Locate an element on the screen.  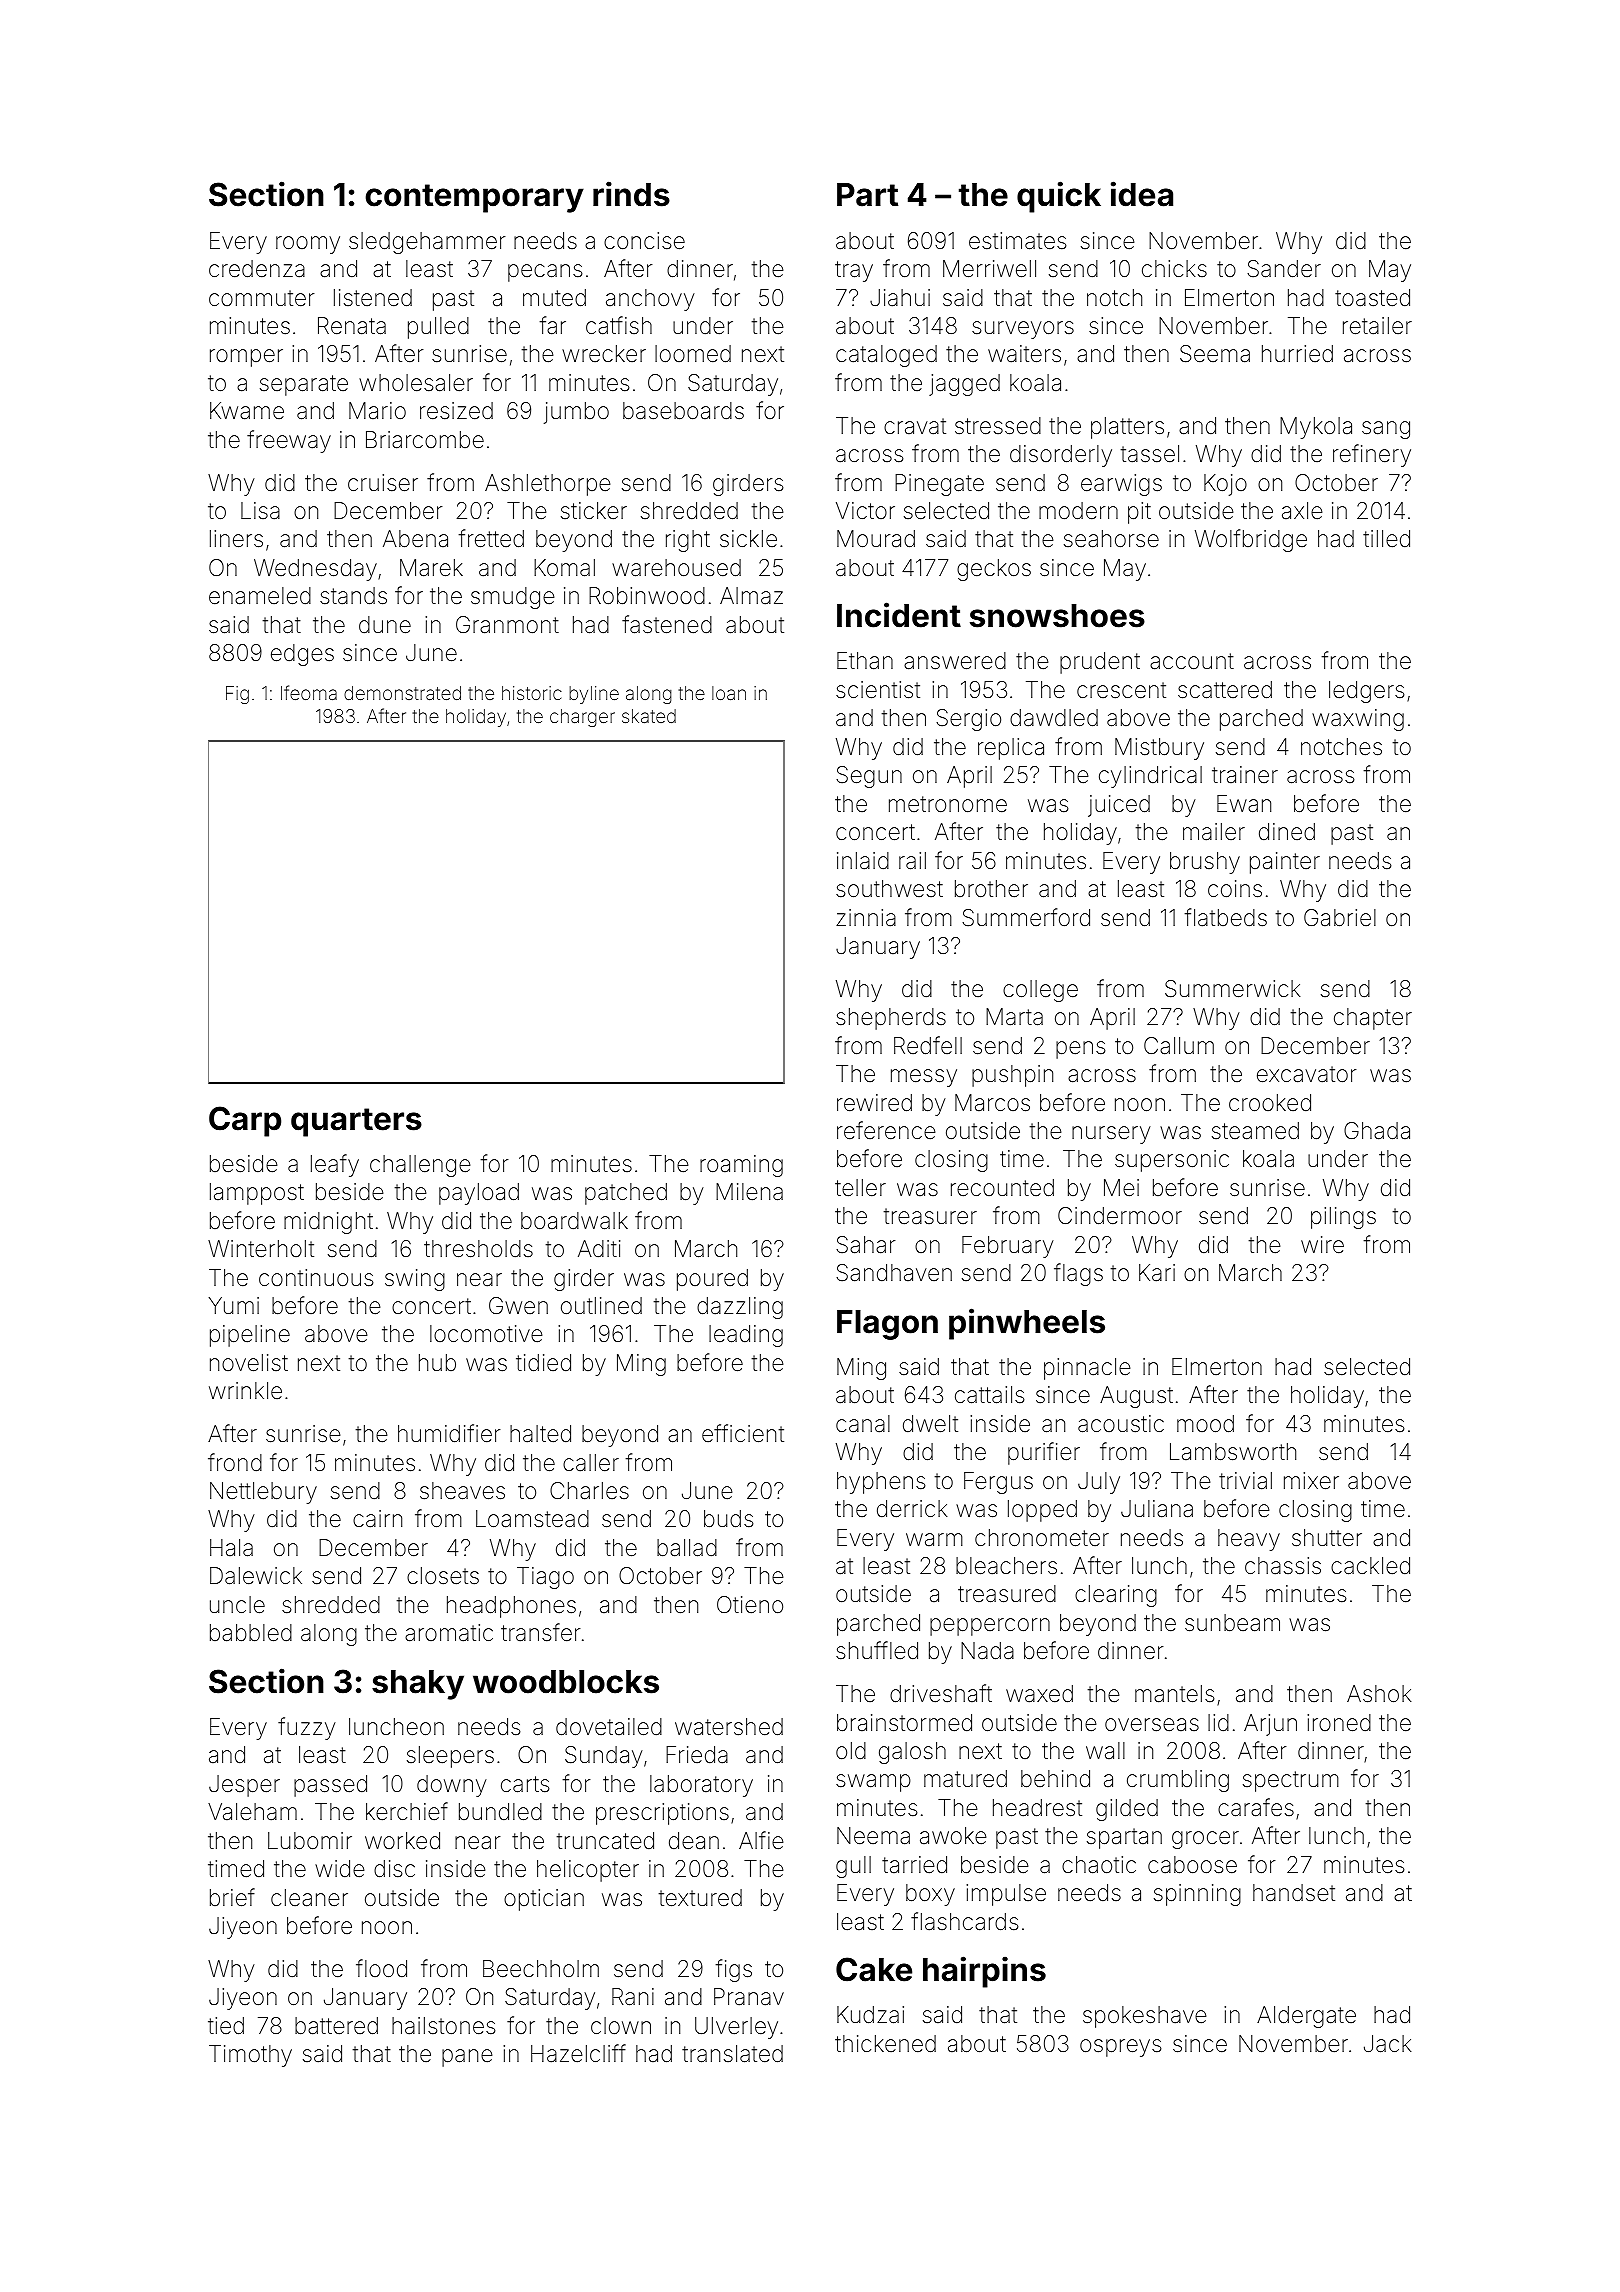
warm is located at coordinates (934, 1540).
